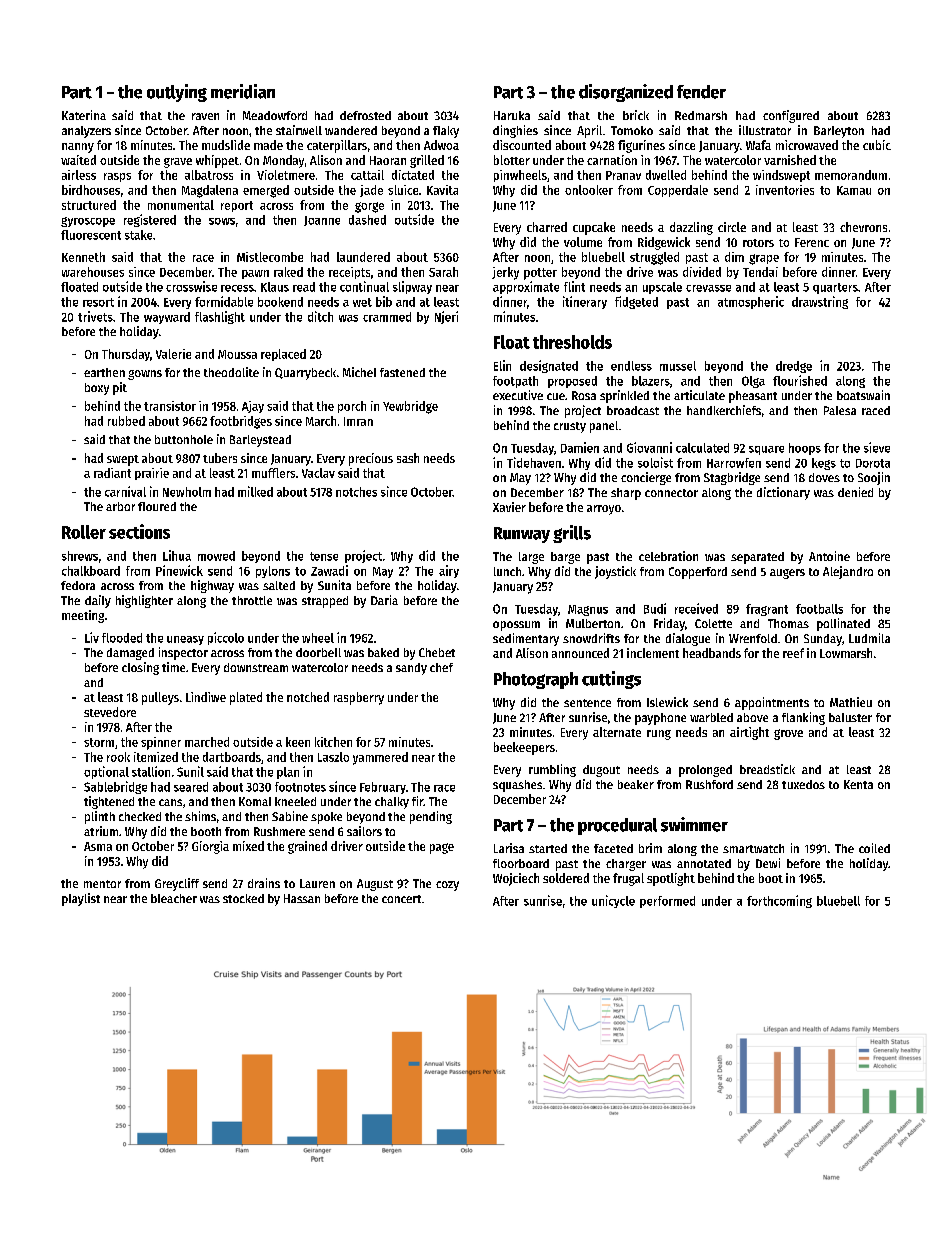 This screenshot has height=1233, width=952. Describe the element at coordinates (365, 115) in the screenshot. I see `defrosted` at that location.
